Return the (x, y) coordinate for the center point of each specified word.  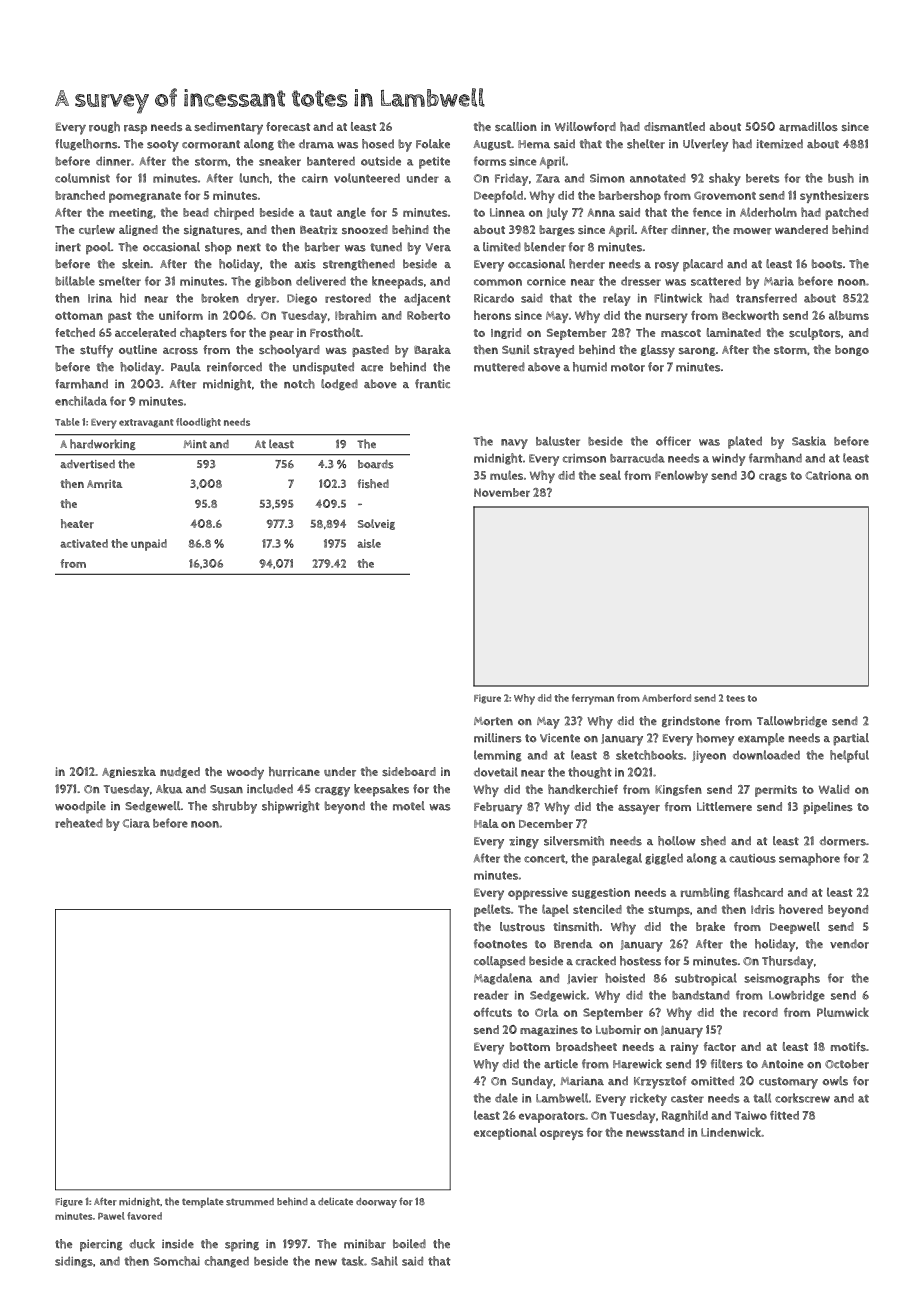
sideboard (409, 772)
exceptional (505, 1133)
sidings (74, 1262)
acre (372, 368)
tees (735, 698)
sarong (697, 351)
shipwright (291, 807)
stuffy (96, 351)
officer (673, 441)
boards (376, 464)
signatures (212, 230)
